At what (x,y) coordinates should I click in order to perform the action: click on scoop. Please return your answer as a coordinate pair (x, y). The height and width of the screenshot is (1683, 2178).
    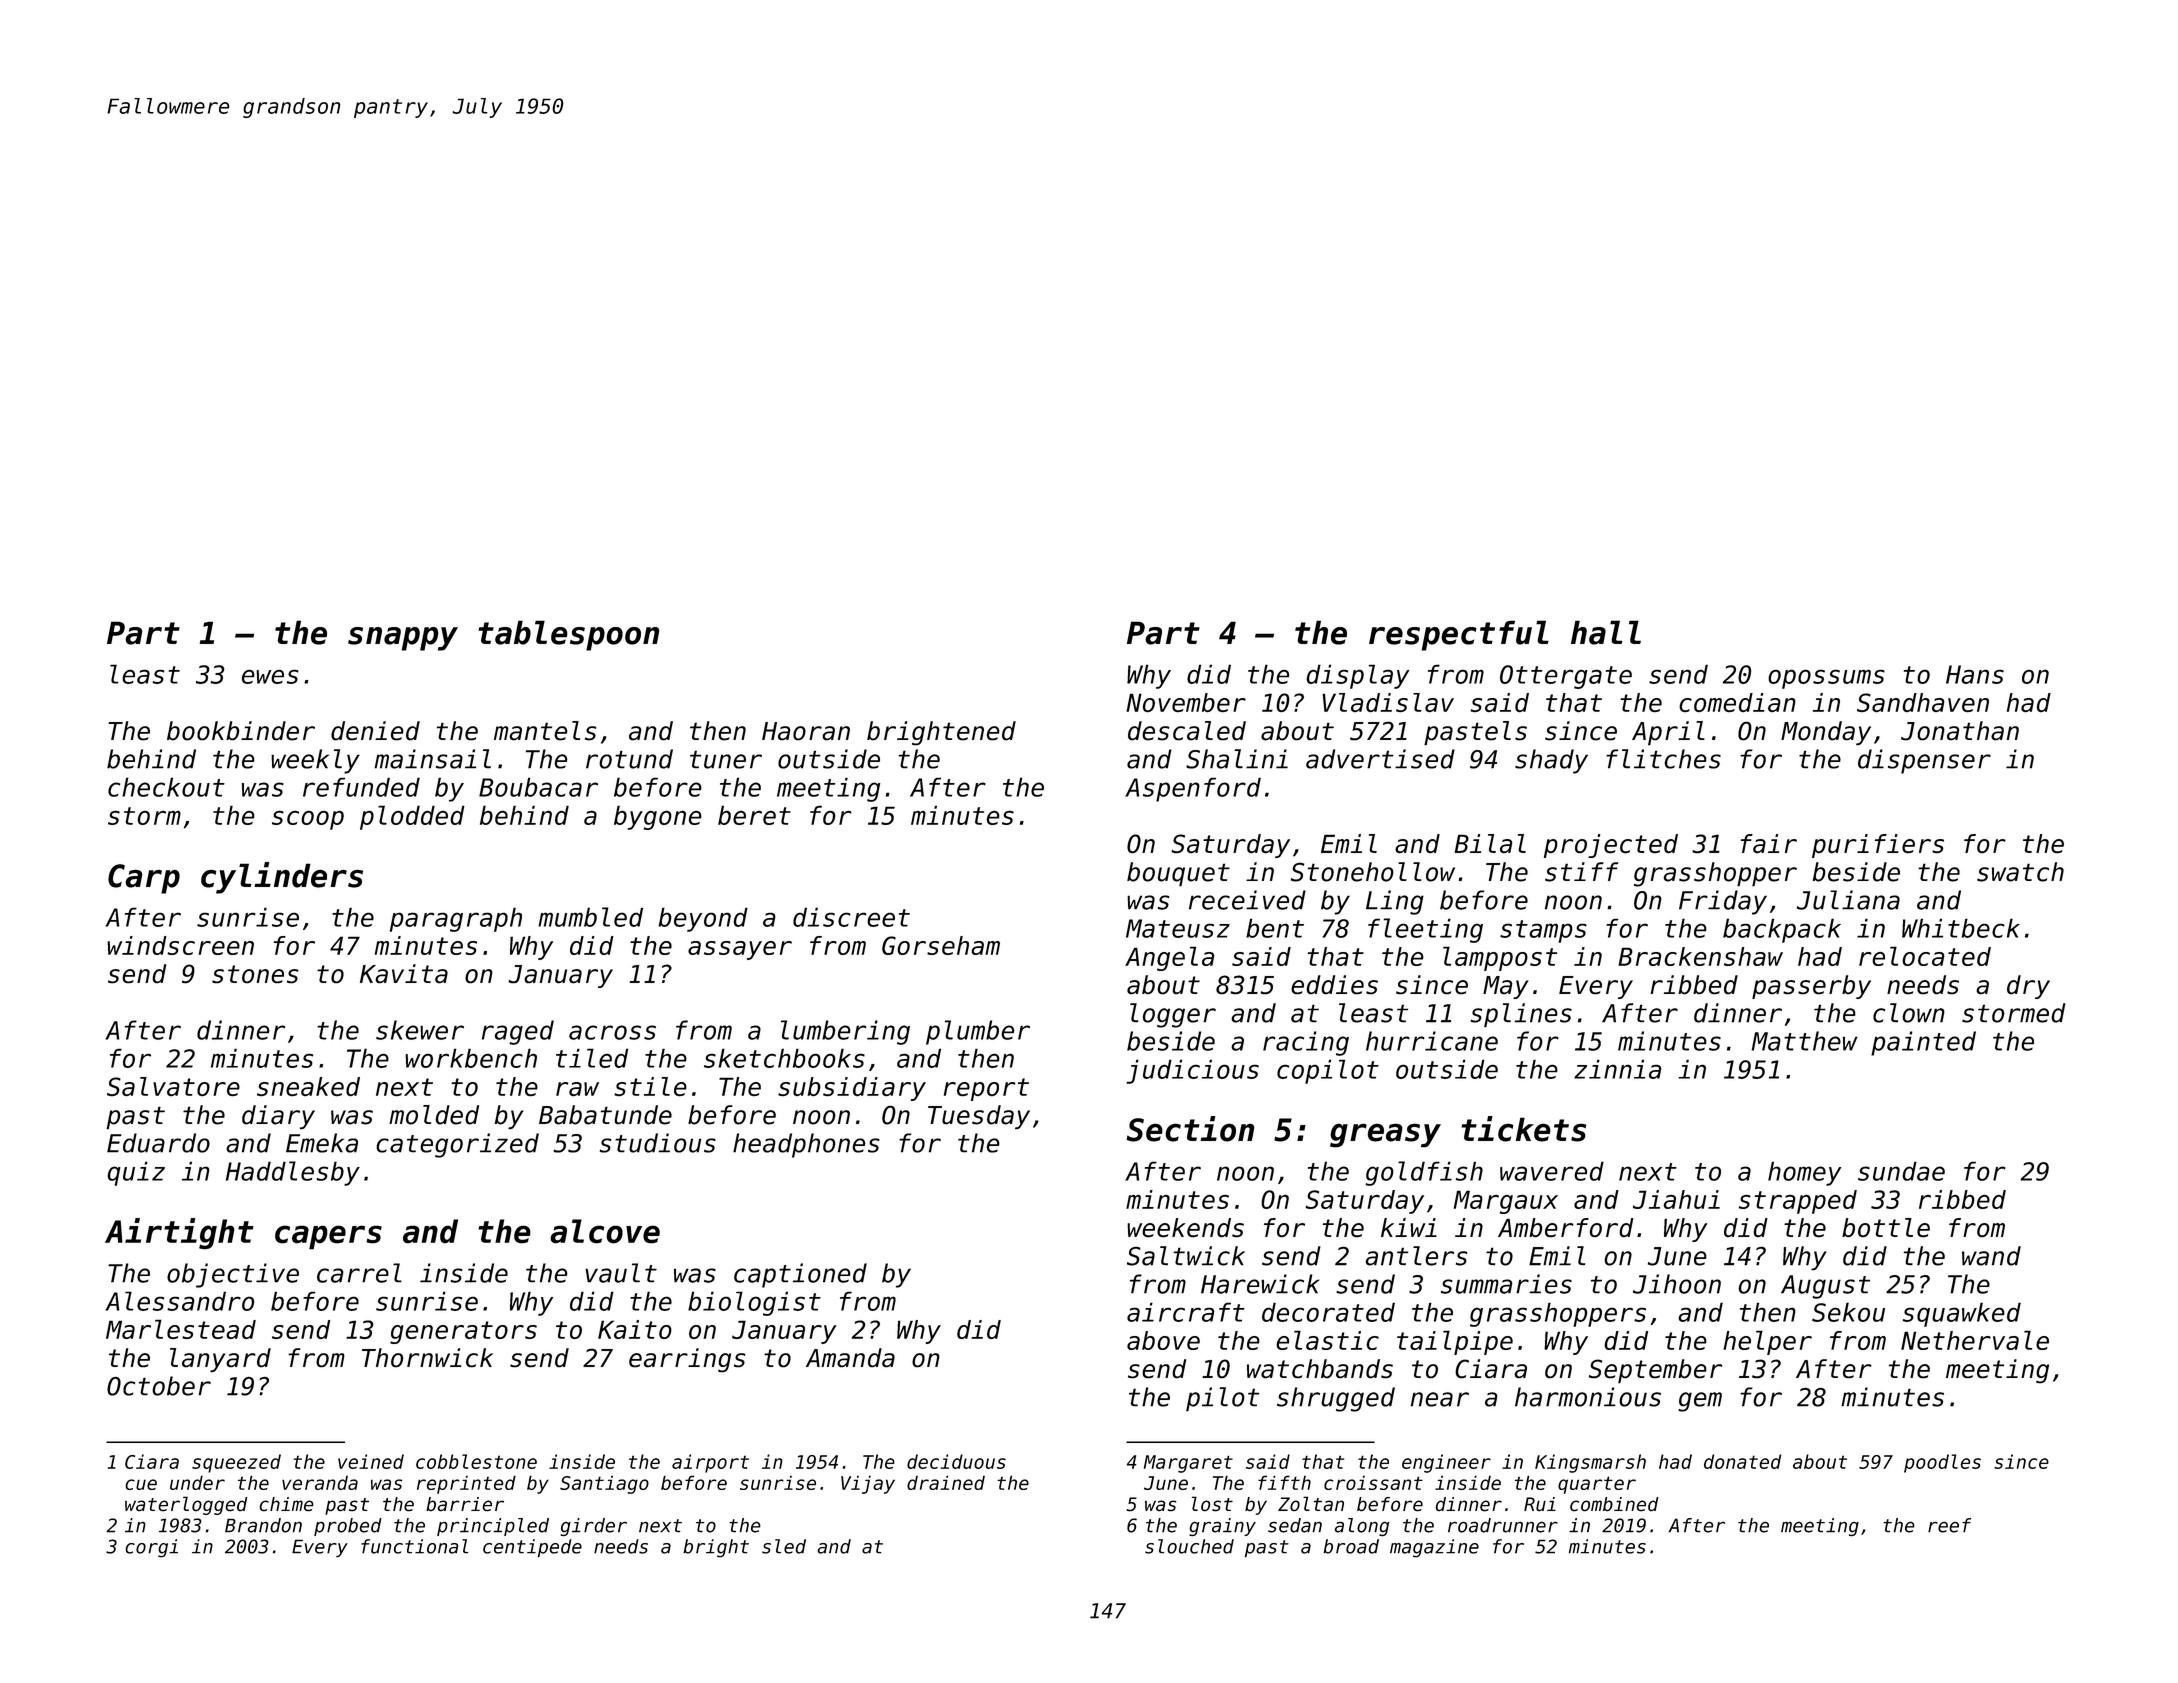
    Looking at the image, I should click on (308, 820).
